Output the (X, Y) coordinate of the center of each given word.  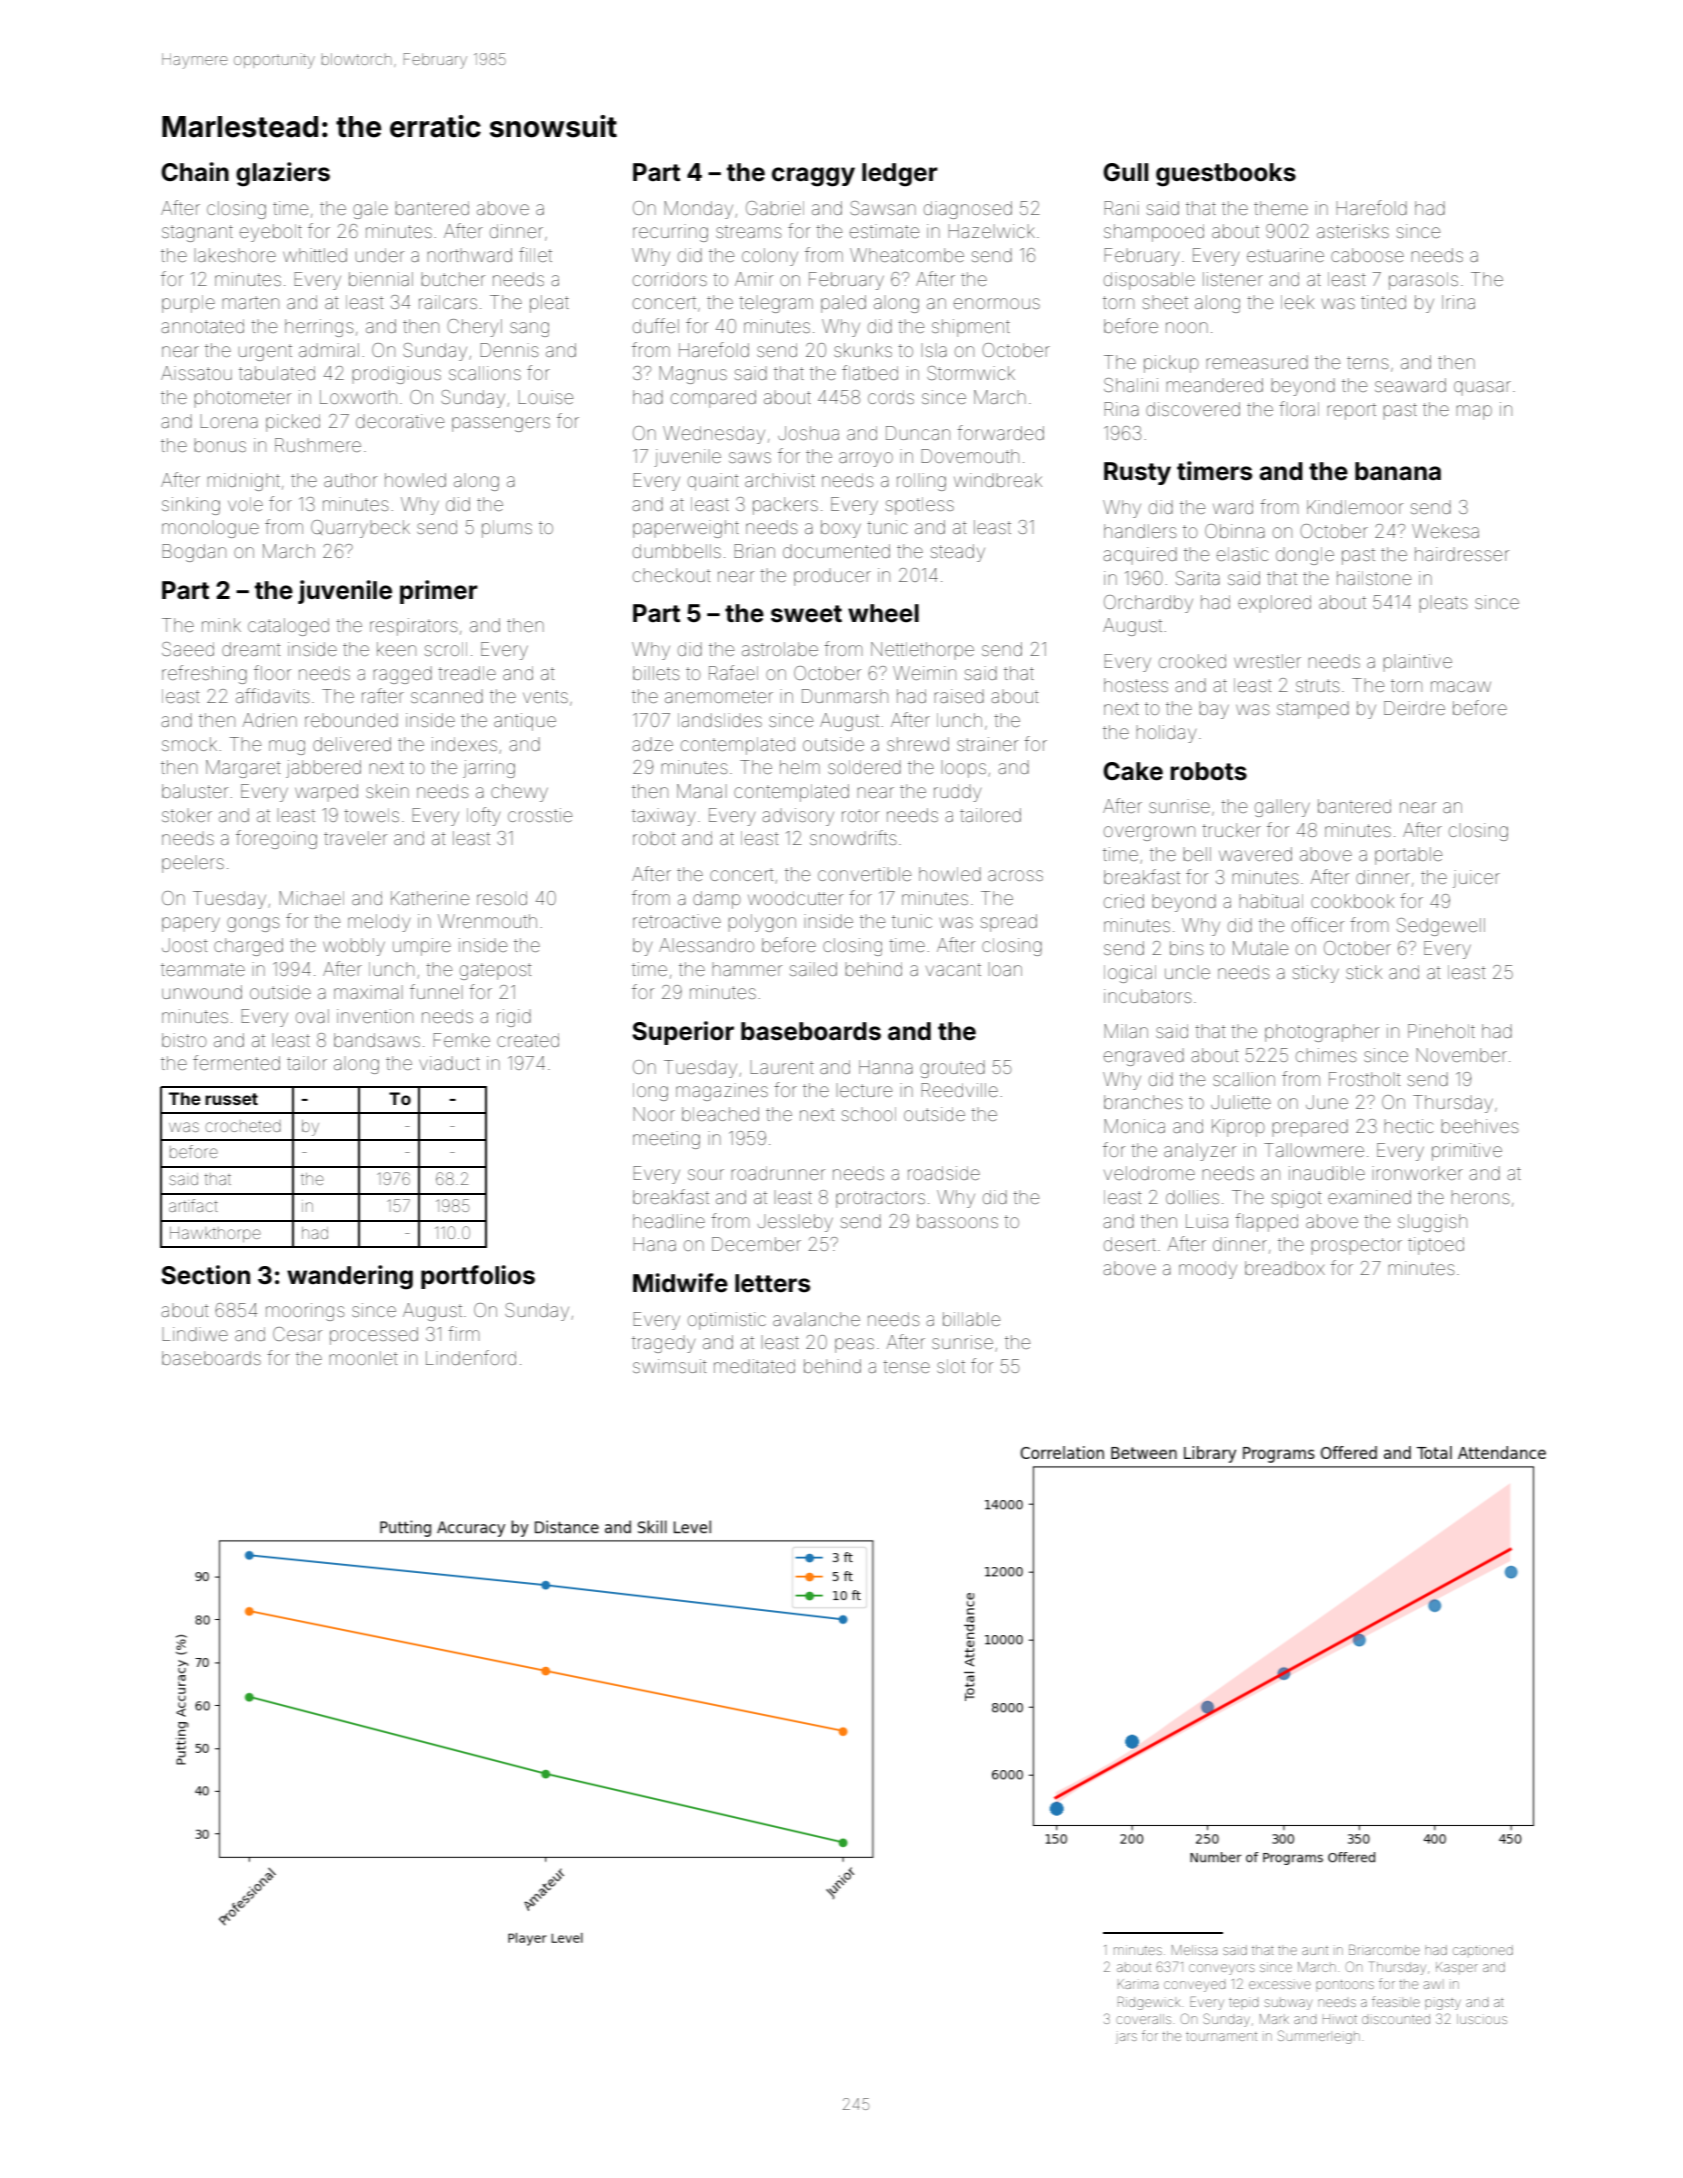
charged (248, 947)
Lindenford (471, 1357)
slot (951, 1366)
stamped (1313, 710)
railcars (448, 302)
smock (189, 744)
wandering (350, 1277)
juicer (1476, 879)
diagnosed (968, 210)
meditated (754, 1366)
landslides (720, 720)
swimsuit (670, 1366)
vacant (953, 969)
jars (1126, 2038)
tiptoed (1436, 1246)
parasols (1423, 281)
